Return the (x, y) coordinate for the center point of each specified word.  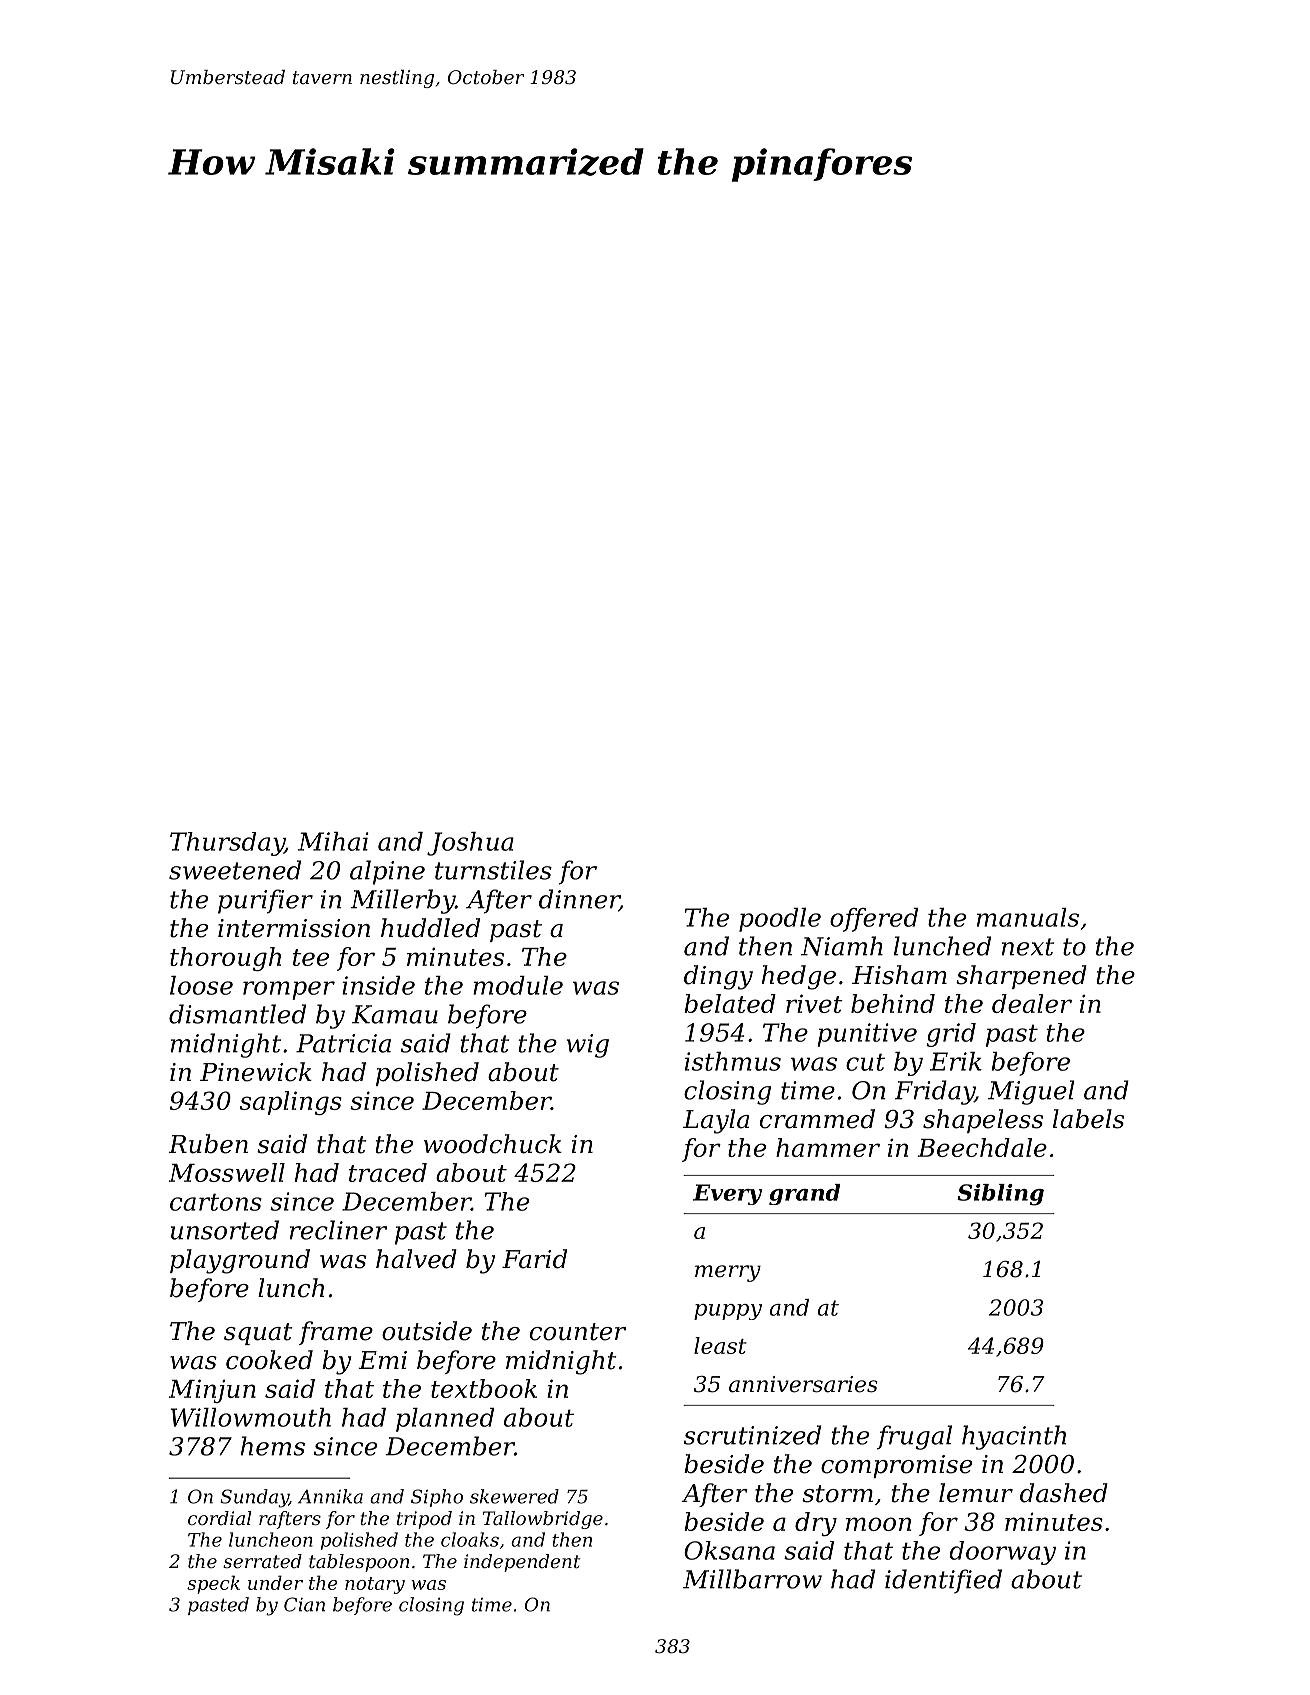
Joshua (470, 844)
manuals (1028, 917)
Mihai (333, 841)
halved (416, 1259)
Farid (534, 1259)
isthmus (733, 1061)
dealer (1032, 1003)
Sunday (254, 1498)
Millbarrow (752, 1579)
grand (804, 1194)
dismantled (237, 1014)
